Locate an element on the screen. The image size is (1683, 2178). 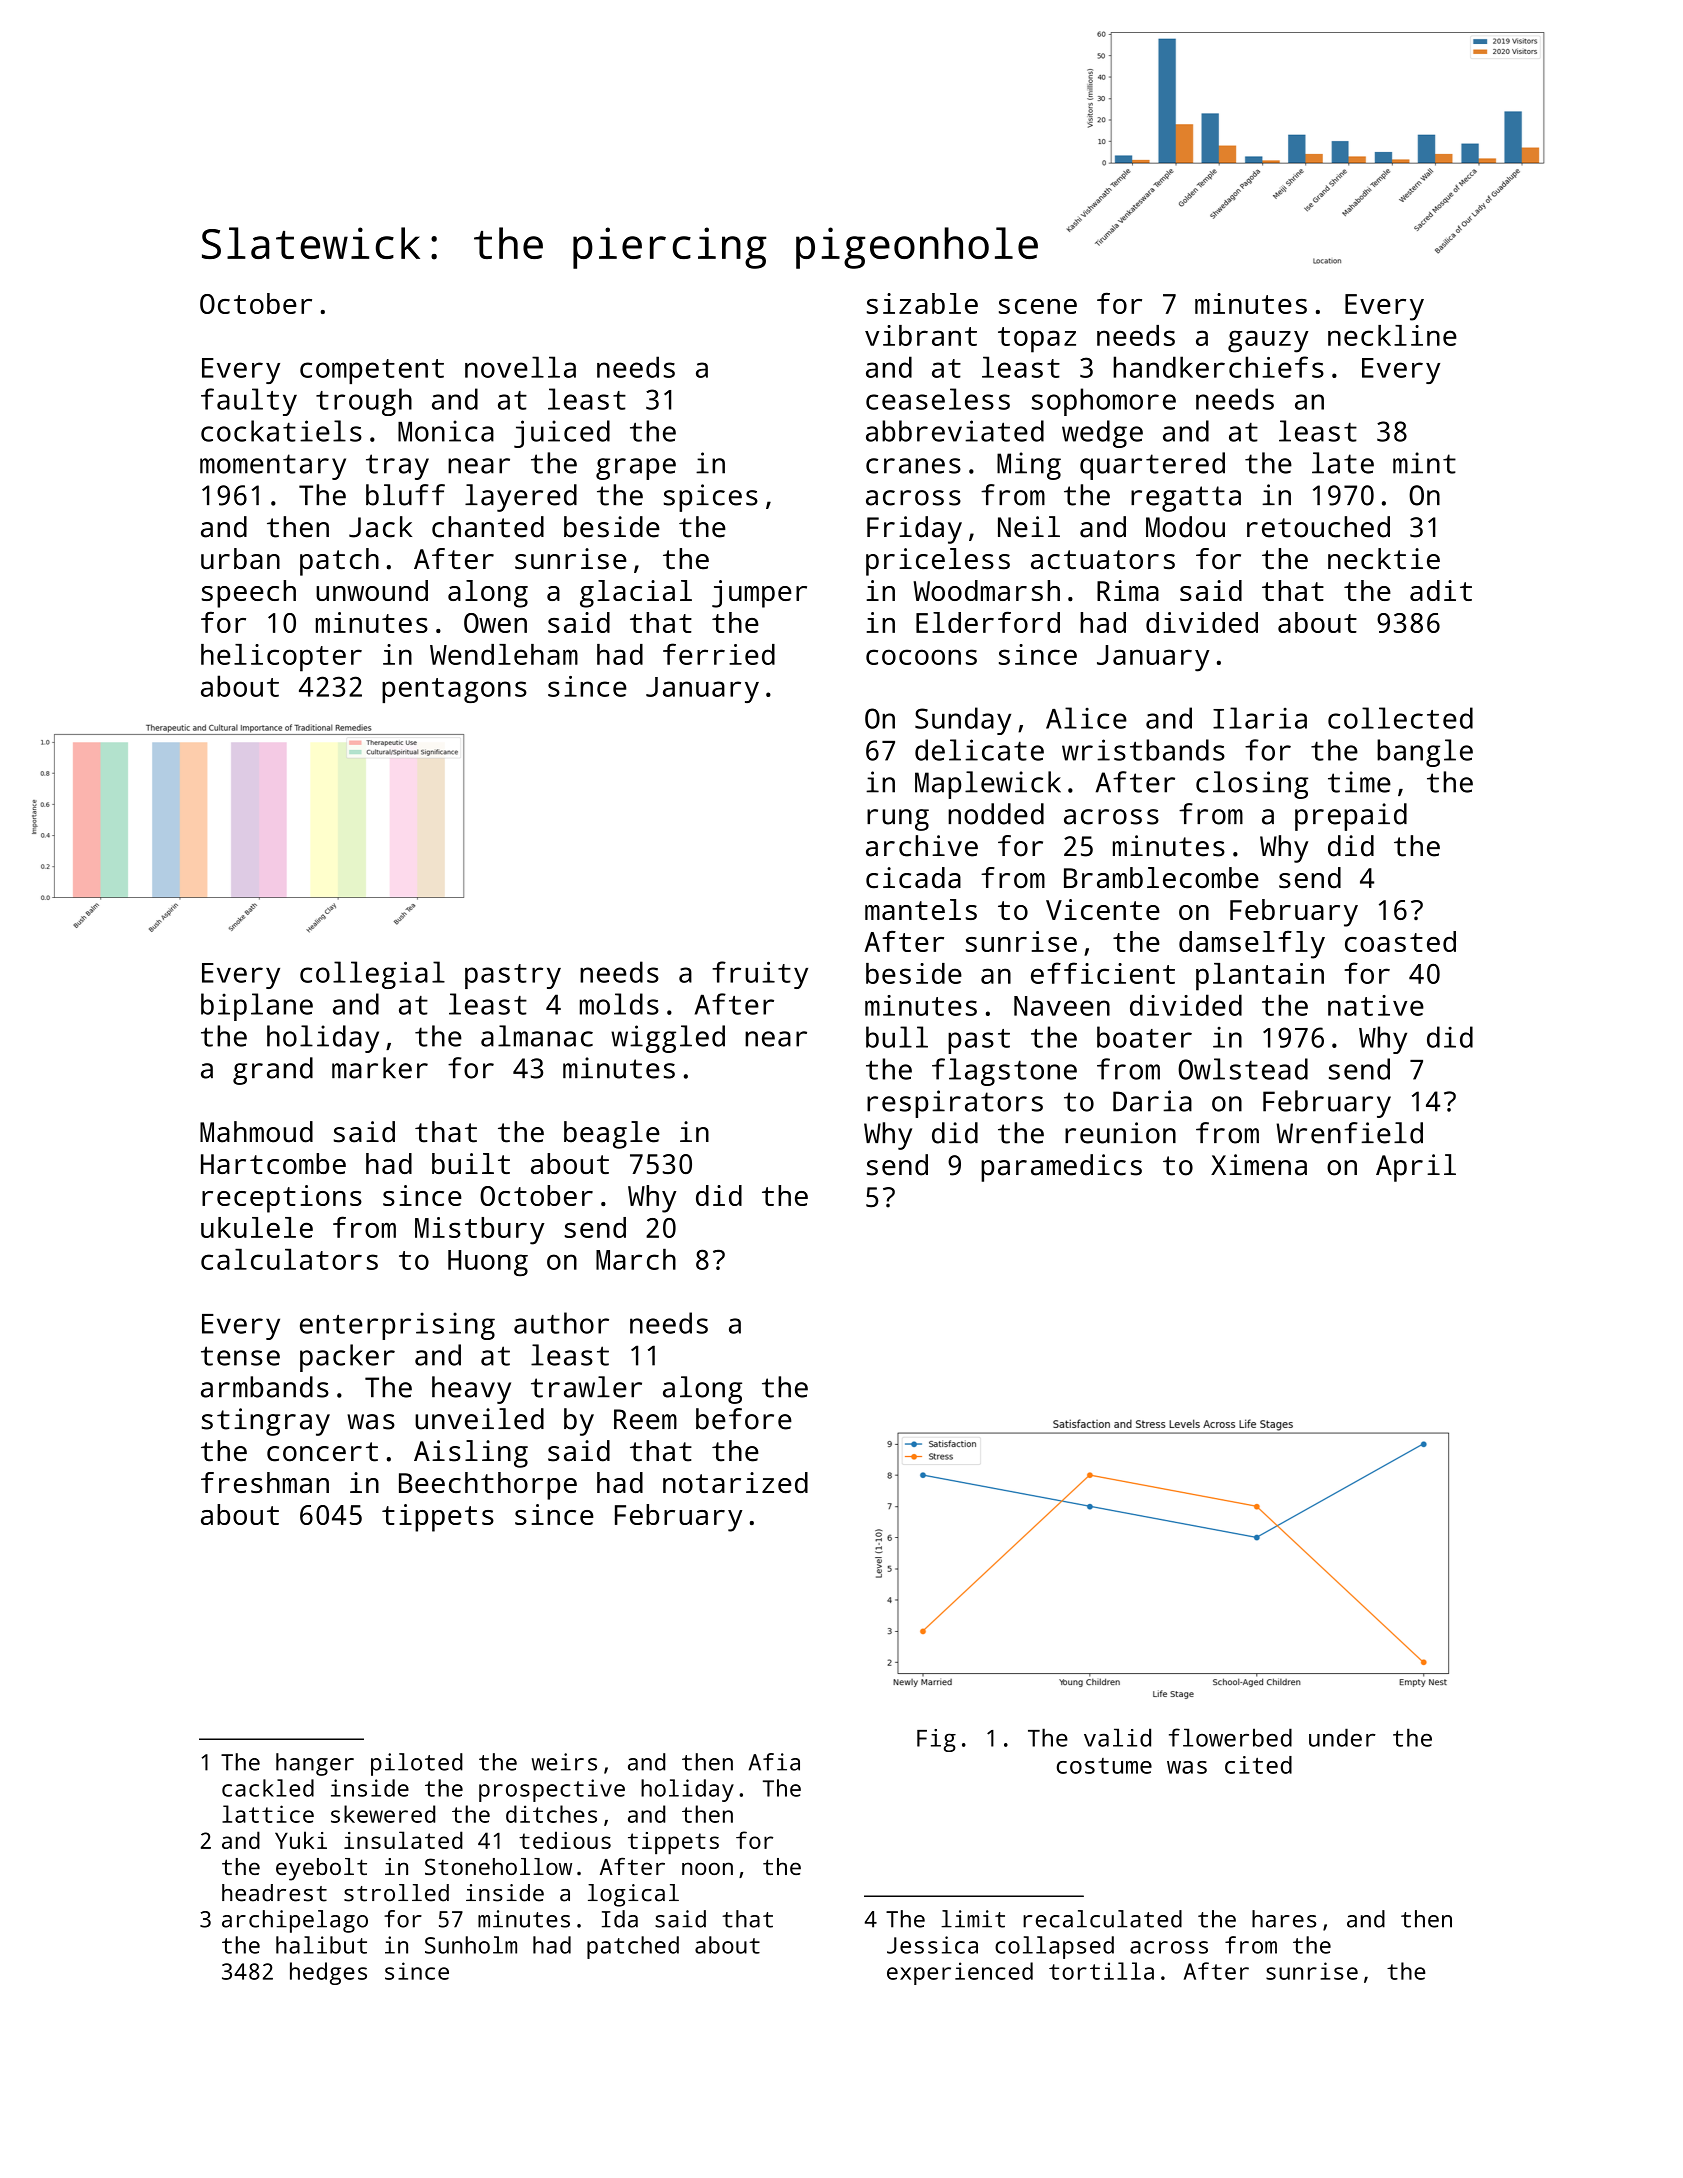
under is located at coordinates (1342, 1737).
